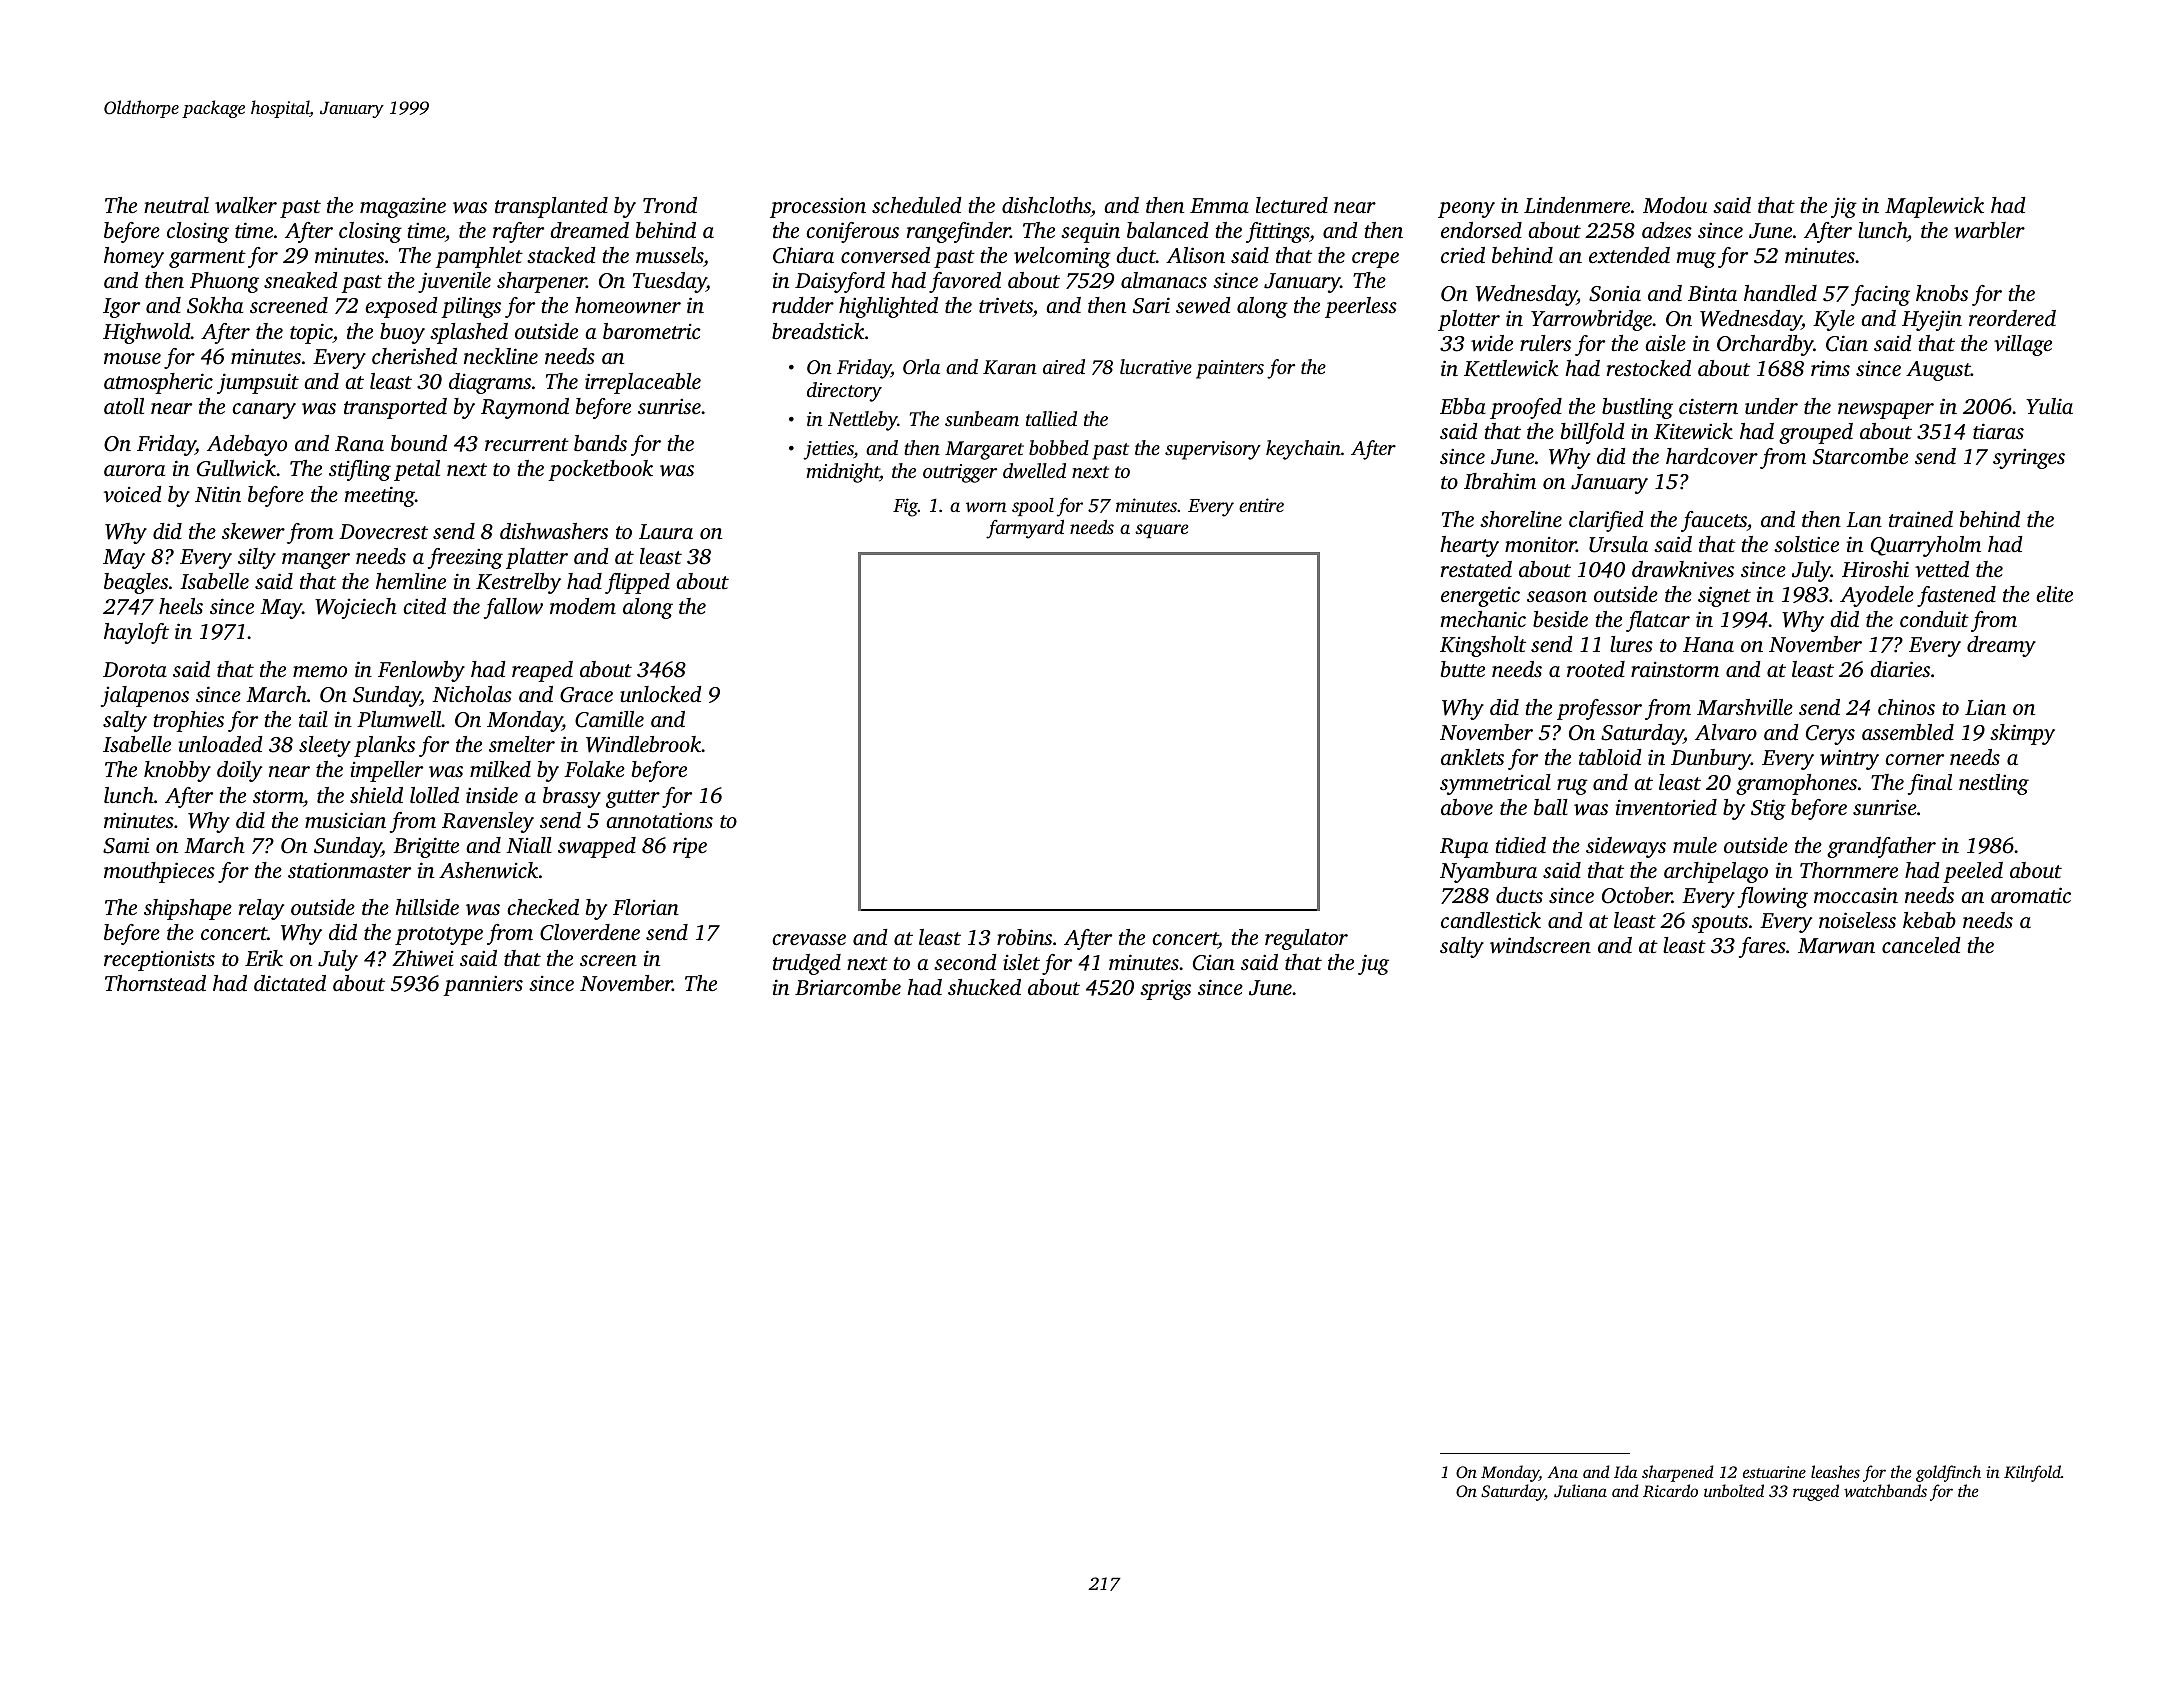 Image resolution: width=2178 pixels, height=1683 pixels. I want to click on atoll, so click(124, 406).
